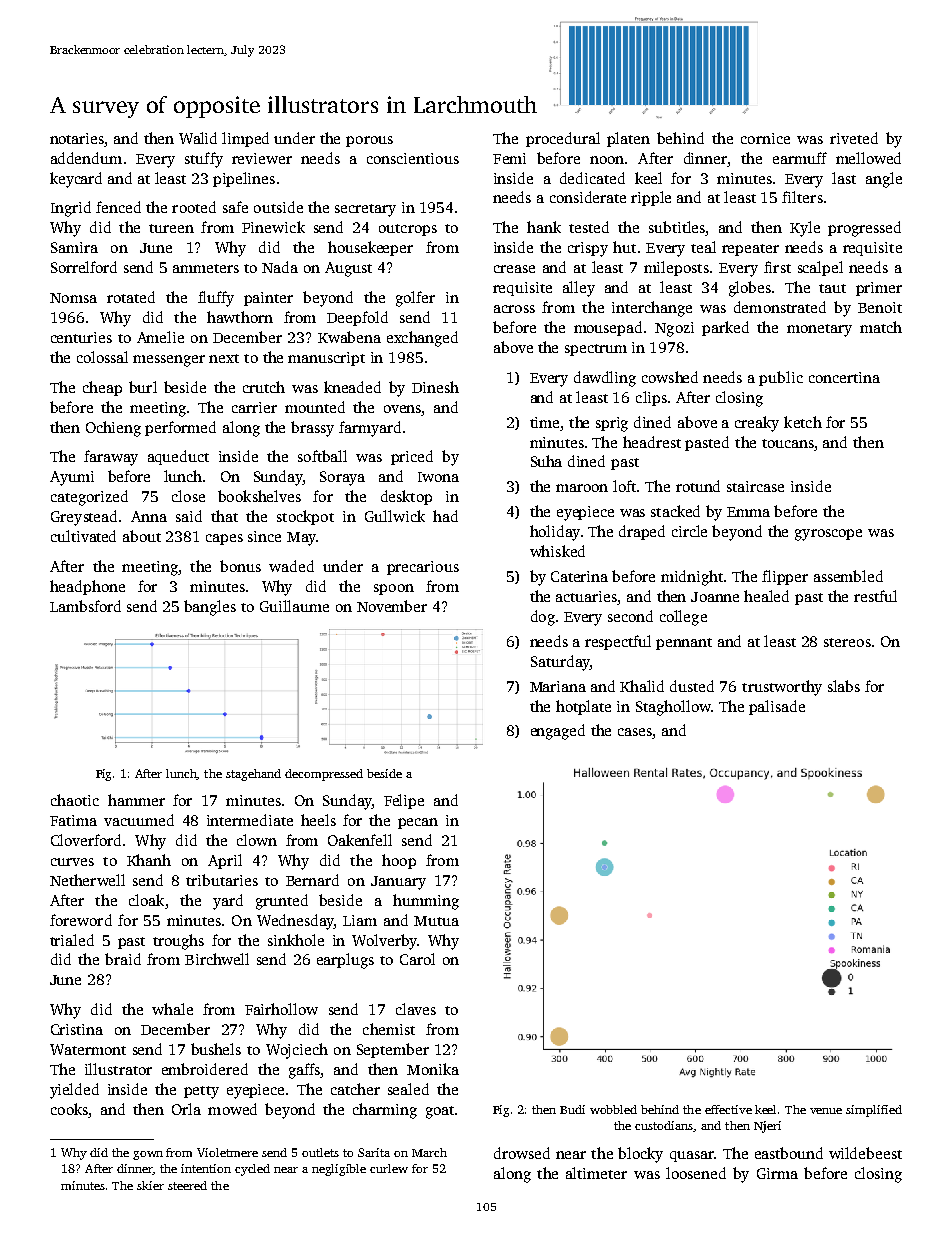 This screenshot has height=1233, width=952. Describe the element at coordinates (844, 686) in the screenshot. I see `slabs` at that location.
